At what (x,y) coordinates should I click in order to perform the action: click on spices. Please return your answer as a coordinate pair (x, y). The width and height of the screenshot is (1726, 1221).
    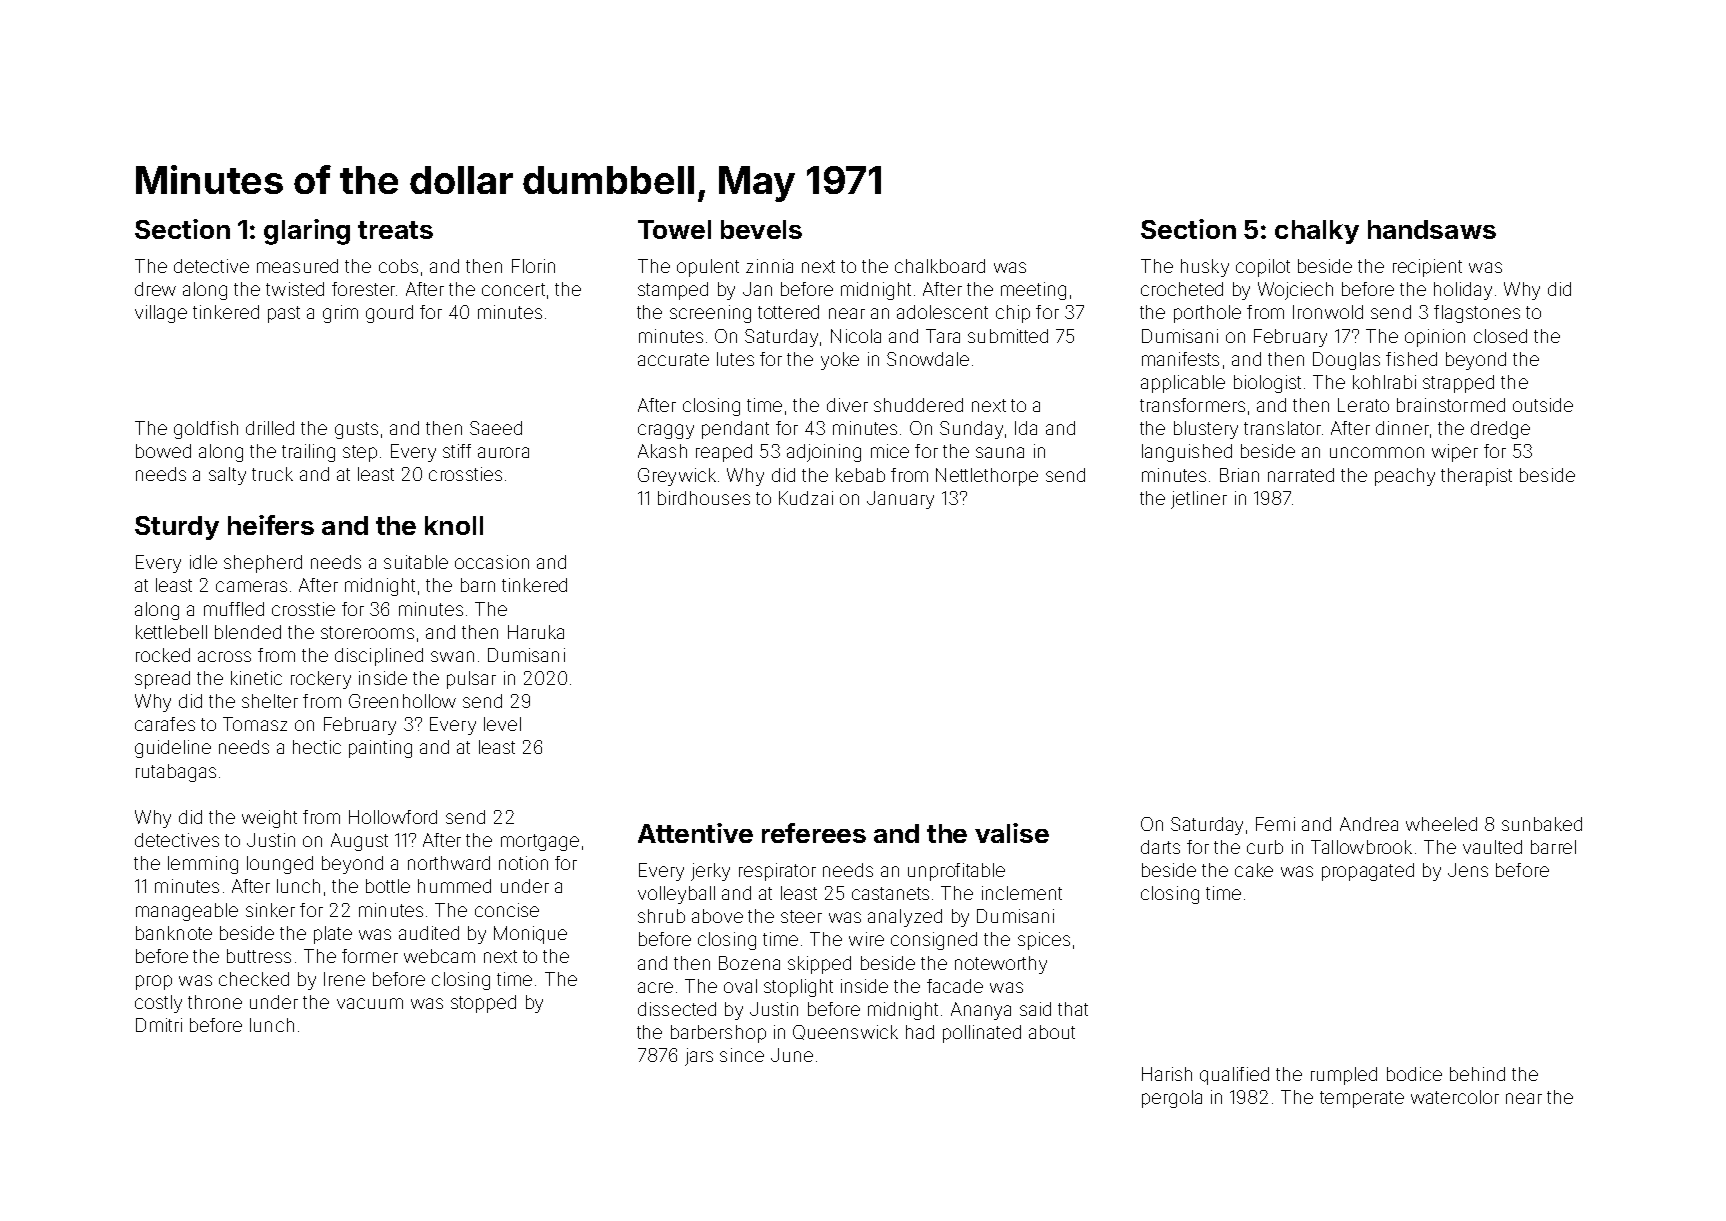
    Looking at the image, I should click on (1044, 941).
